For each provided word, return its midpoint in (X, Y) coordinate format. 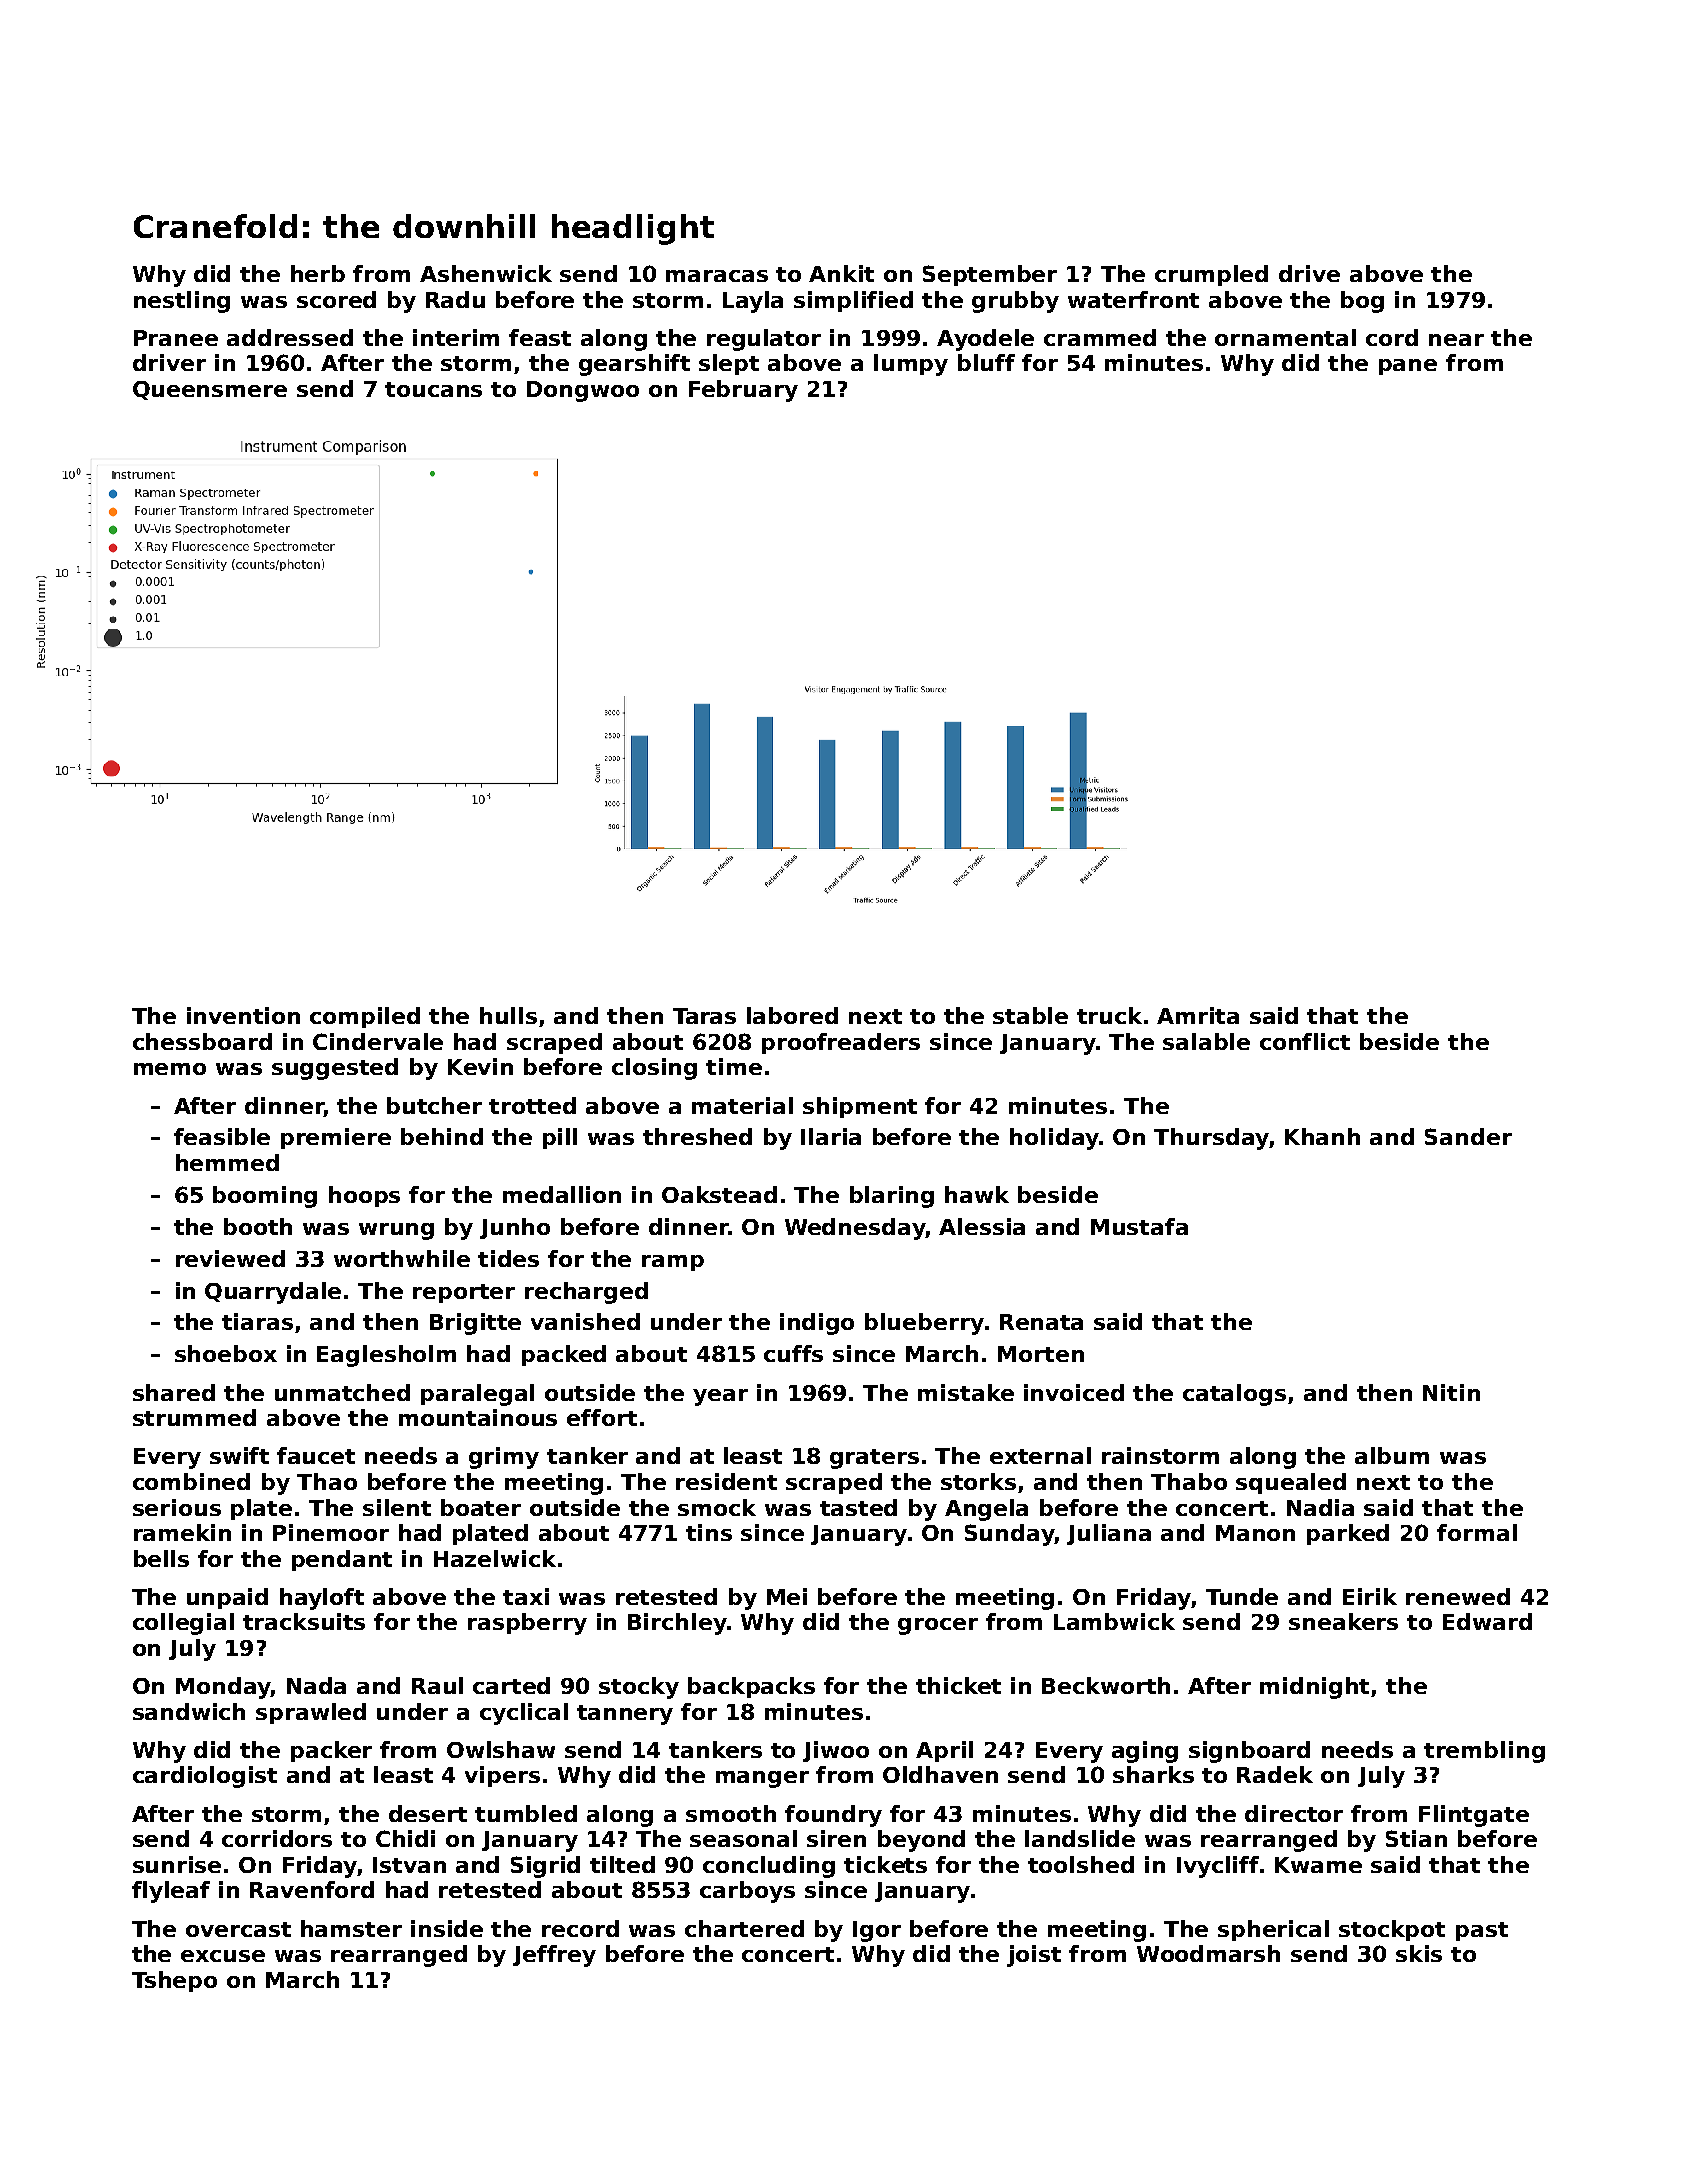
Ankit (841, 273)
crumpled (1211, 275)
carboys (747, 1892)
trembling (1484, 1752)
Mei (787, 1596)
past (1482, 1931)
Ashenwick (486, 273)
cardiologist (205, 1777)
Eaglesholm (386, 1356)
